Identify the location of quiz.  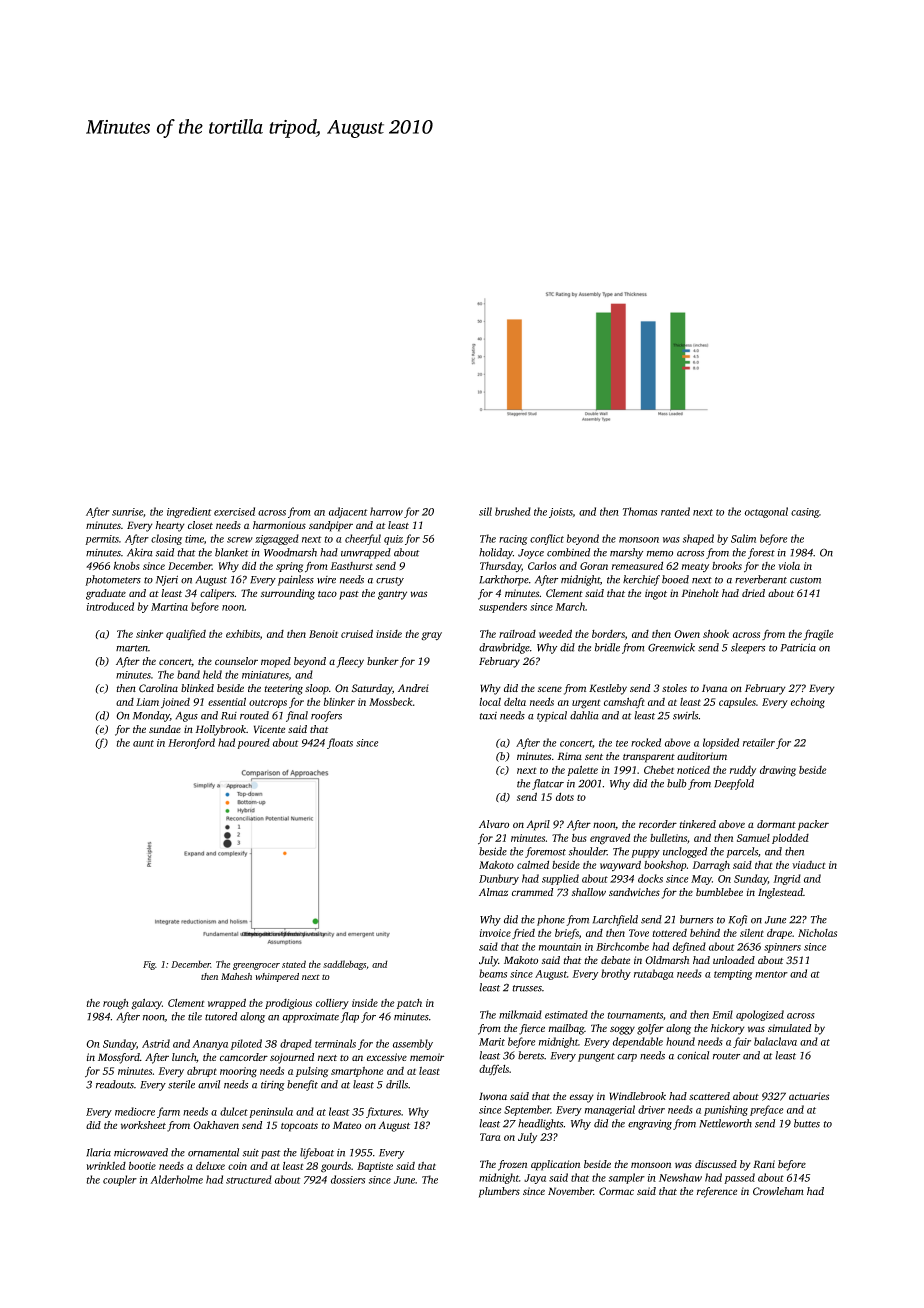
(393, 540).
